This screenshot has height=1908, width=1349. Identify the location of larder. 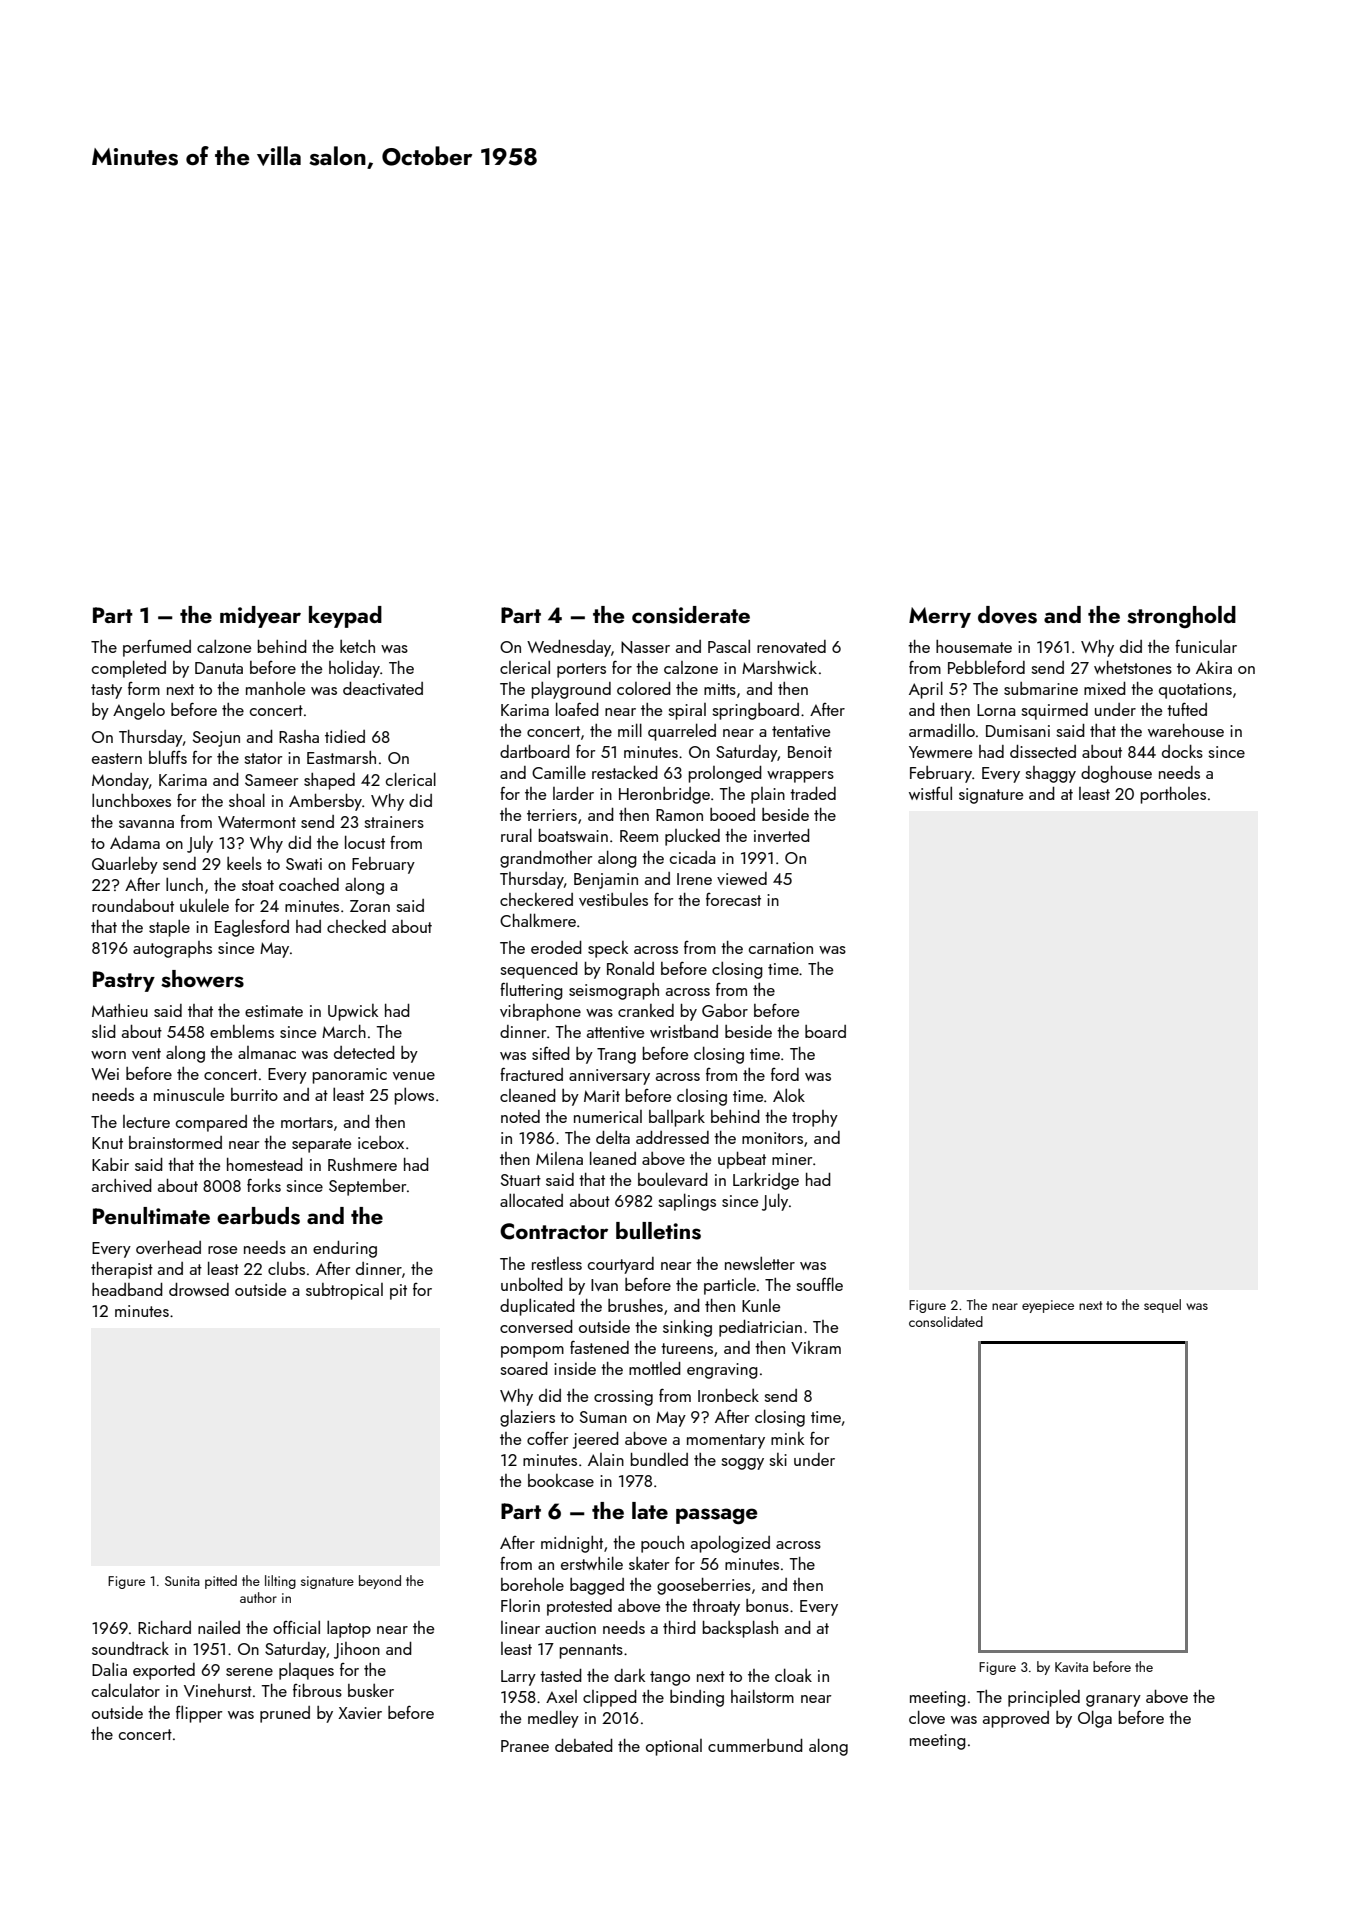
(573, 793).
